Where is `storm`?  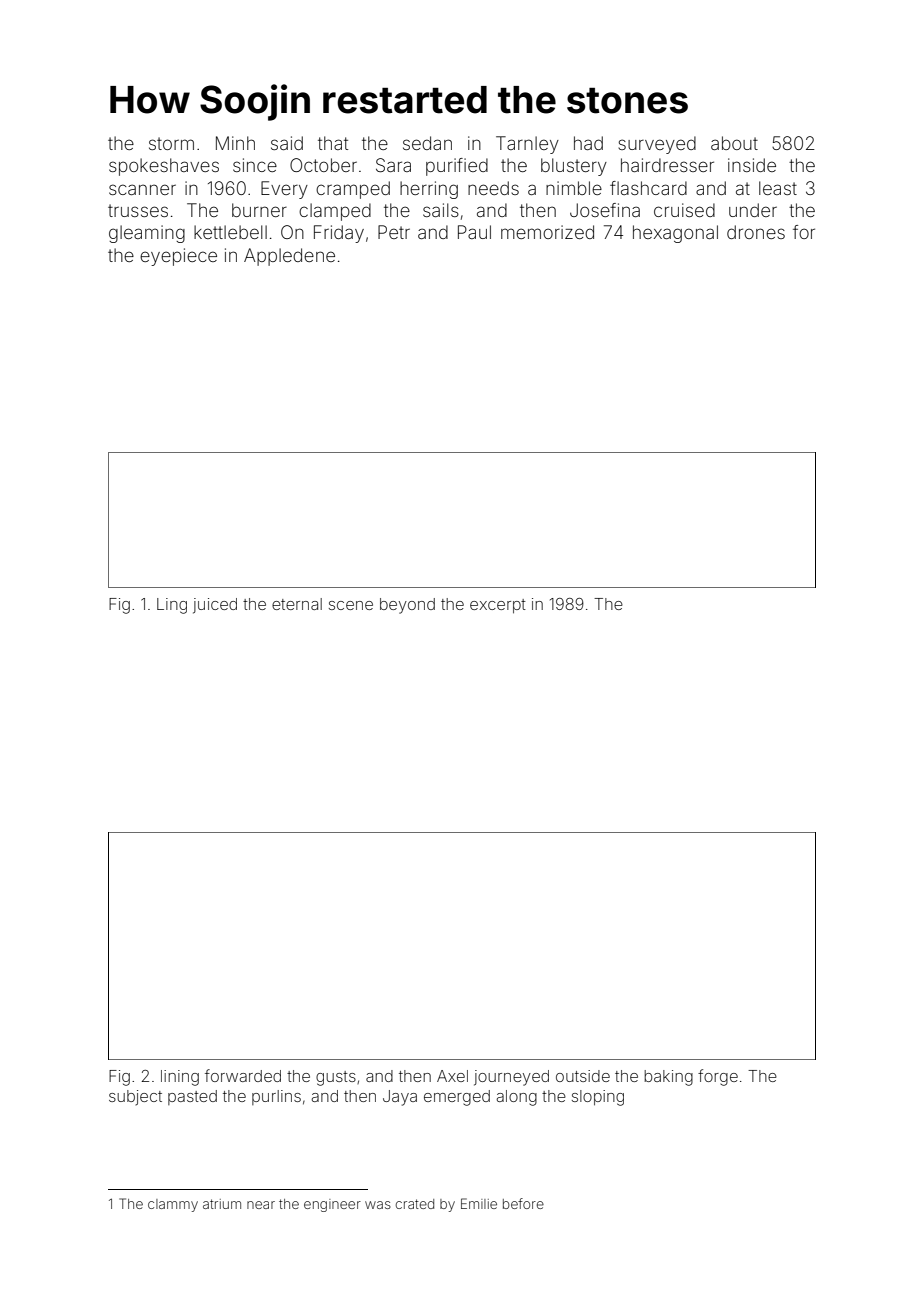
storm is located at coordinates (171, 143).
